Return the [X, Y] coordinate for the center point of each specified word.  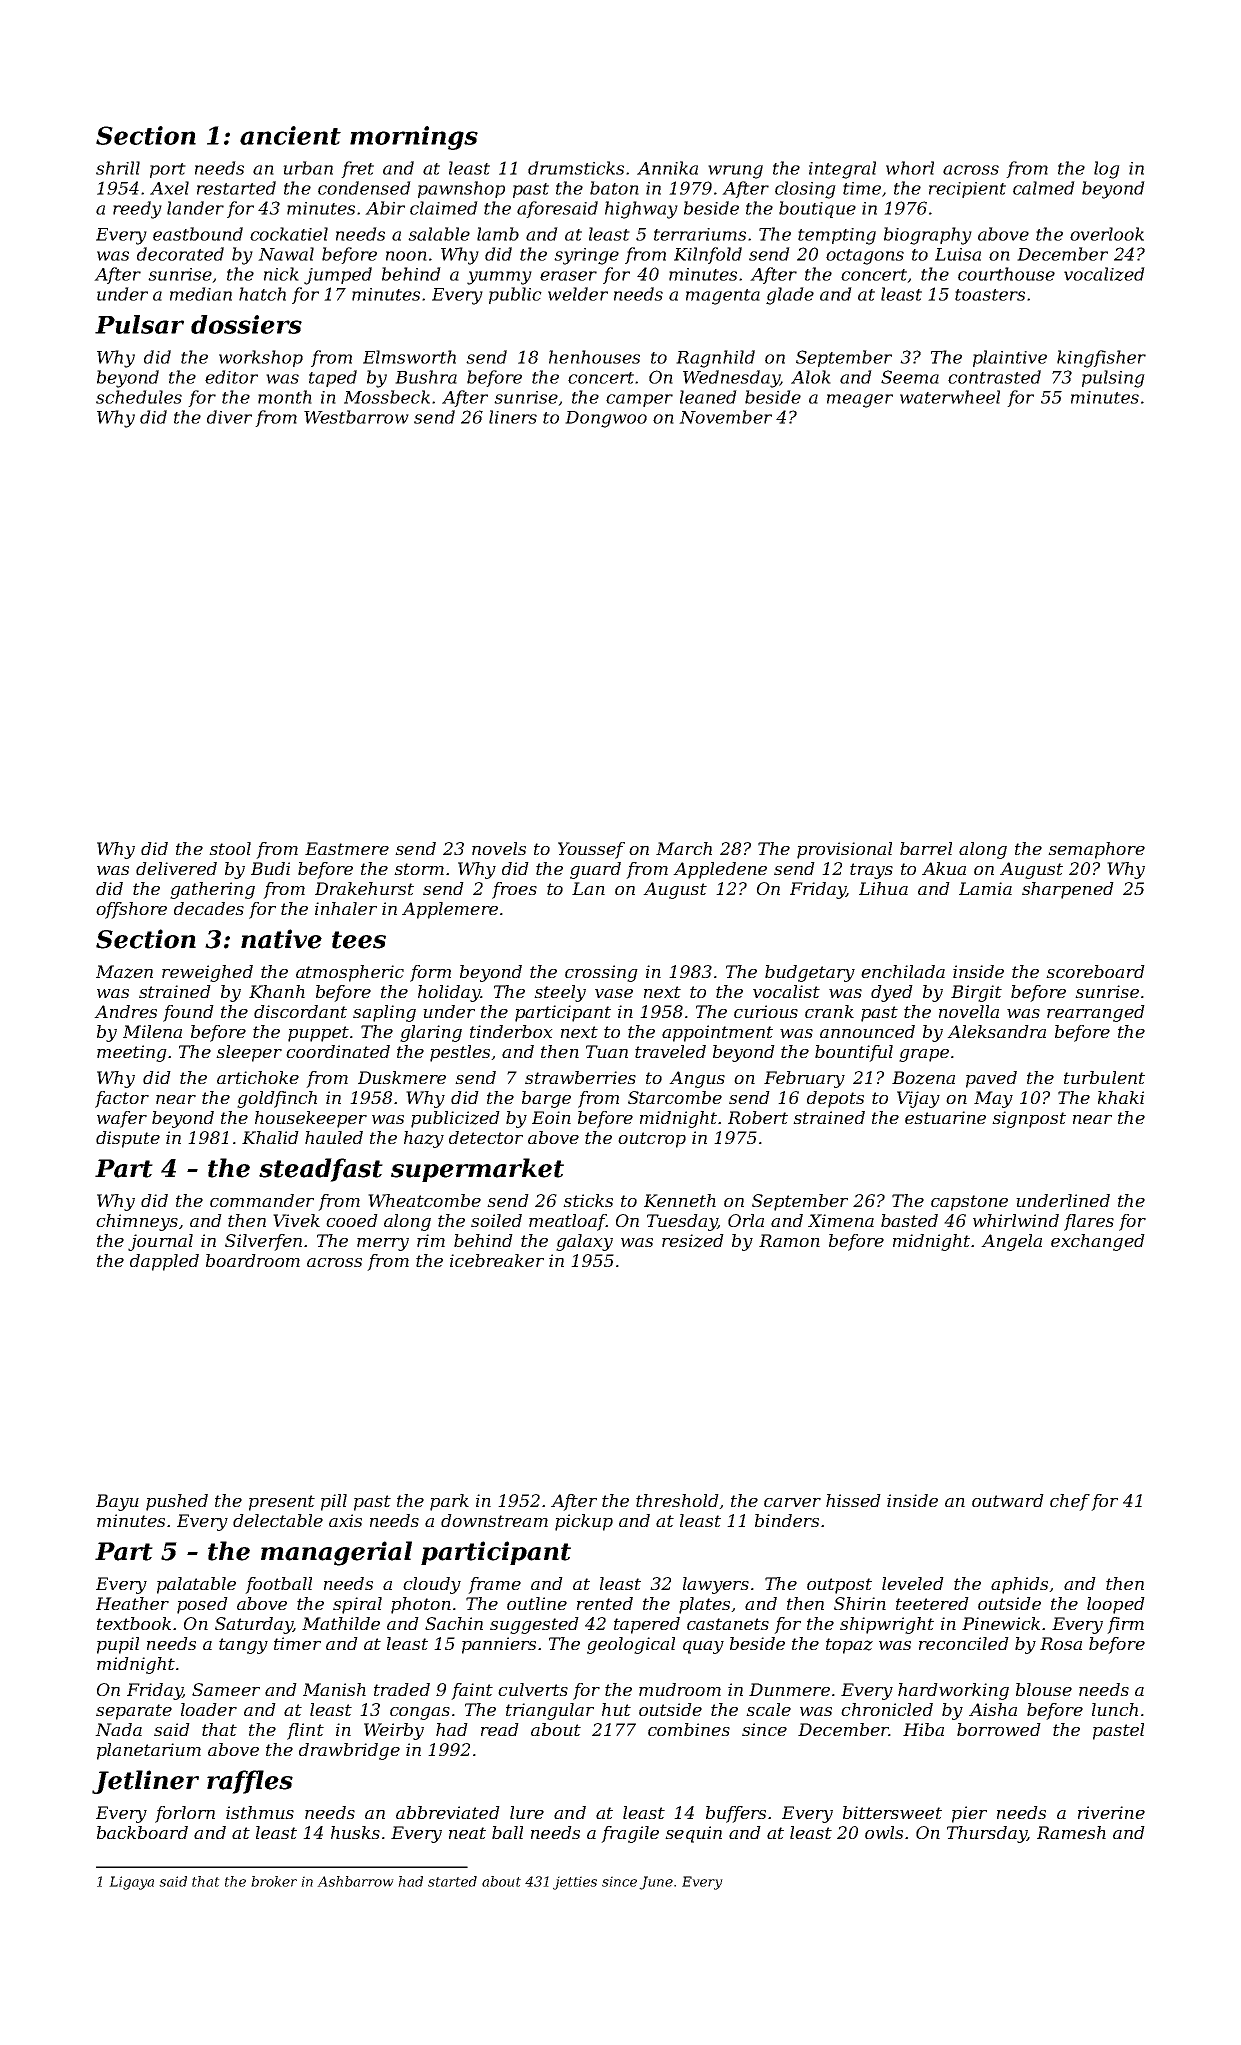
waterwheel [950, 397]
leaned [708, 397]
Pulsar [139, 324]
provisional [844, 850]
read [500, 1729]
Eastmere [347, 848]
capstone [969, 1203]
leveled [913, 1583]
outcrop [652, 1140]
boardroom [253, 1260]
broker [274, 1881]
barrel [926, 848]
